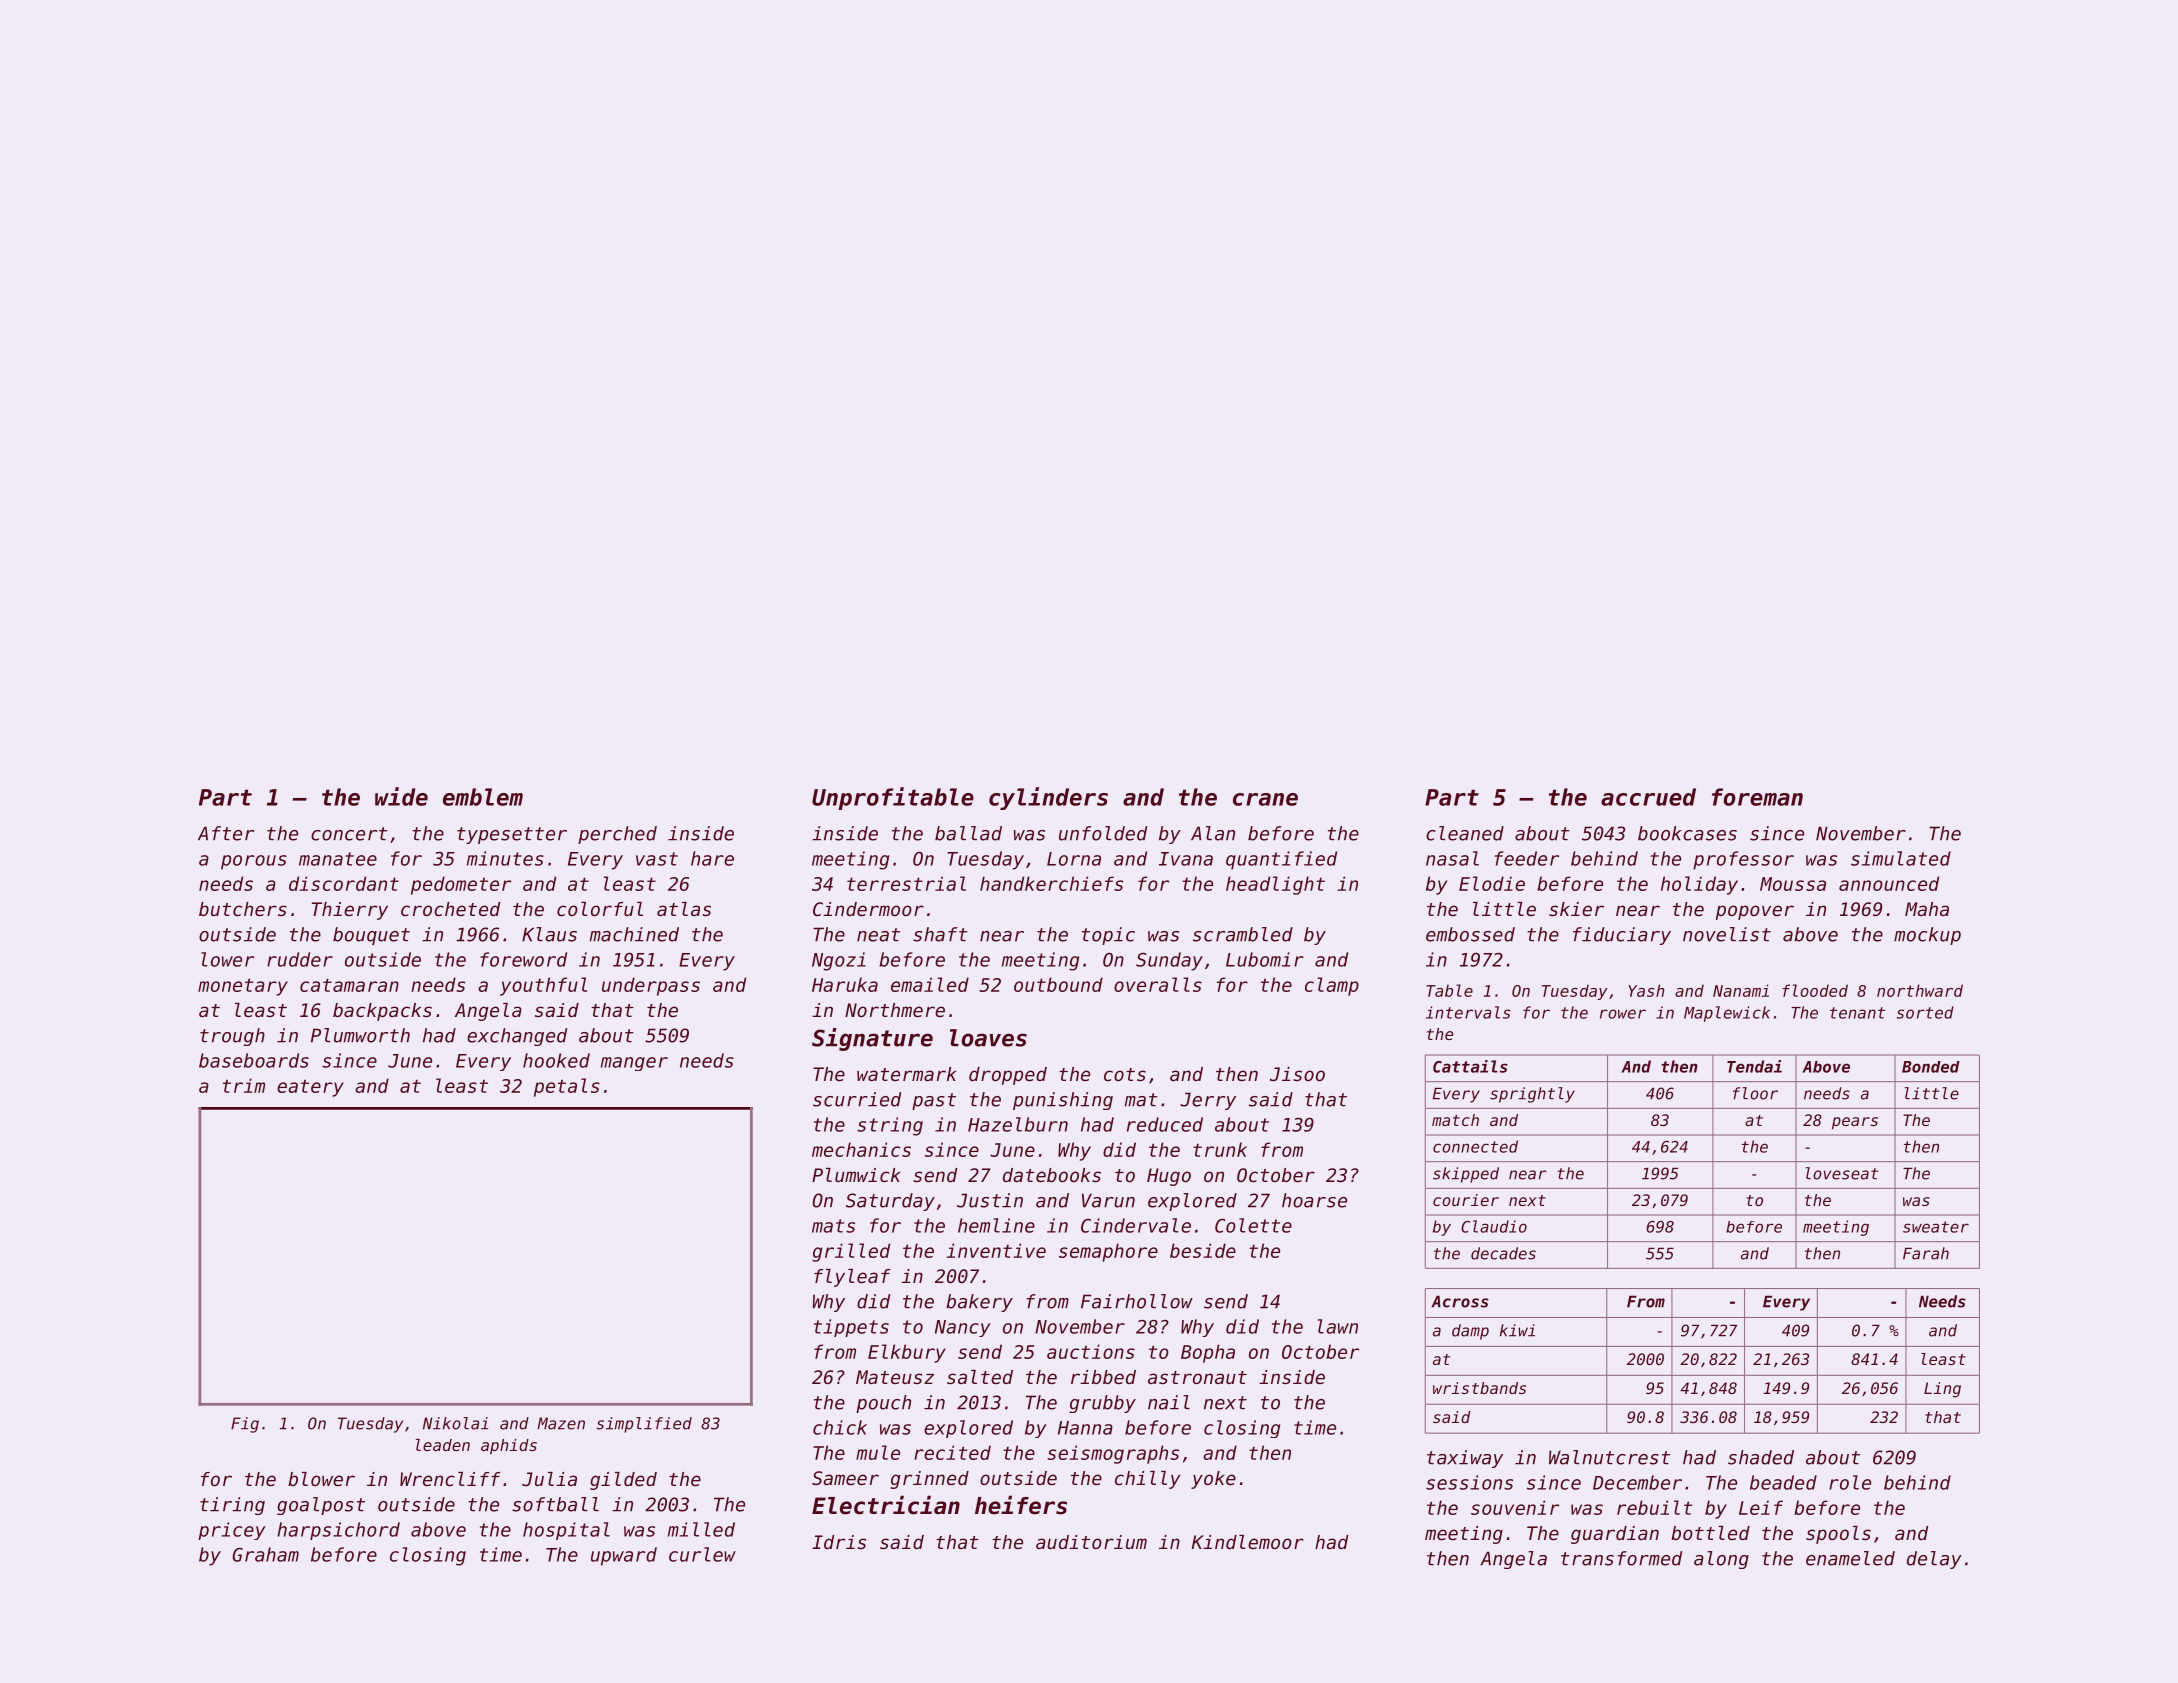 Image resolution: width=2178 pixels, height=1683 pixels. Describe the element at coordinates (851, 1252) in the screenshot. I see `grilled` at that location.
